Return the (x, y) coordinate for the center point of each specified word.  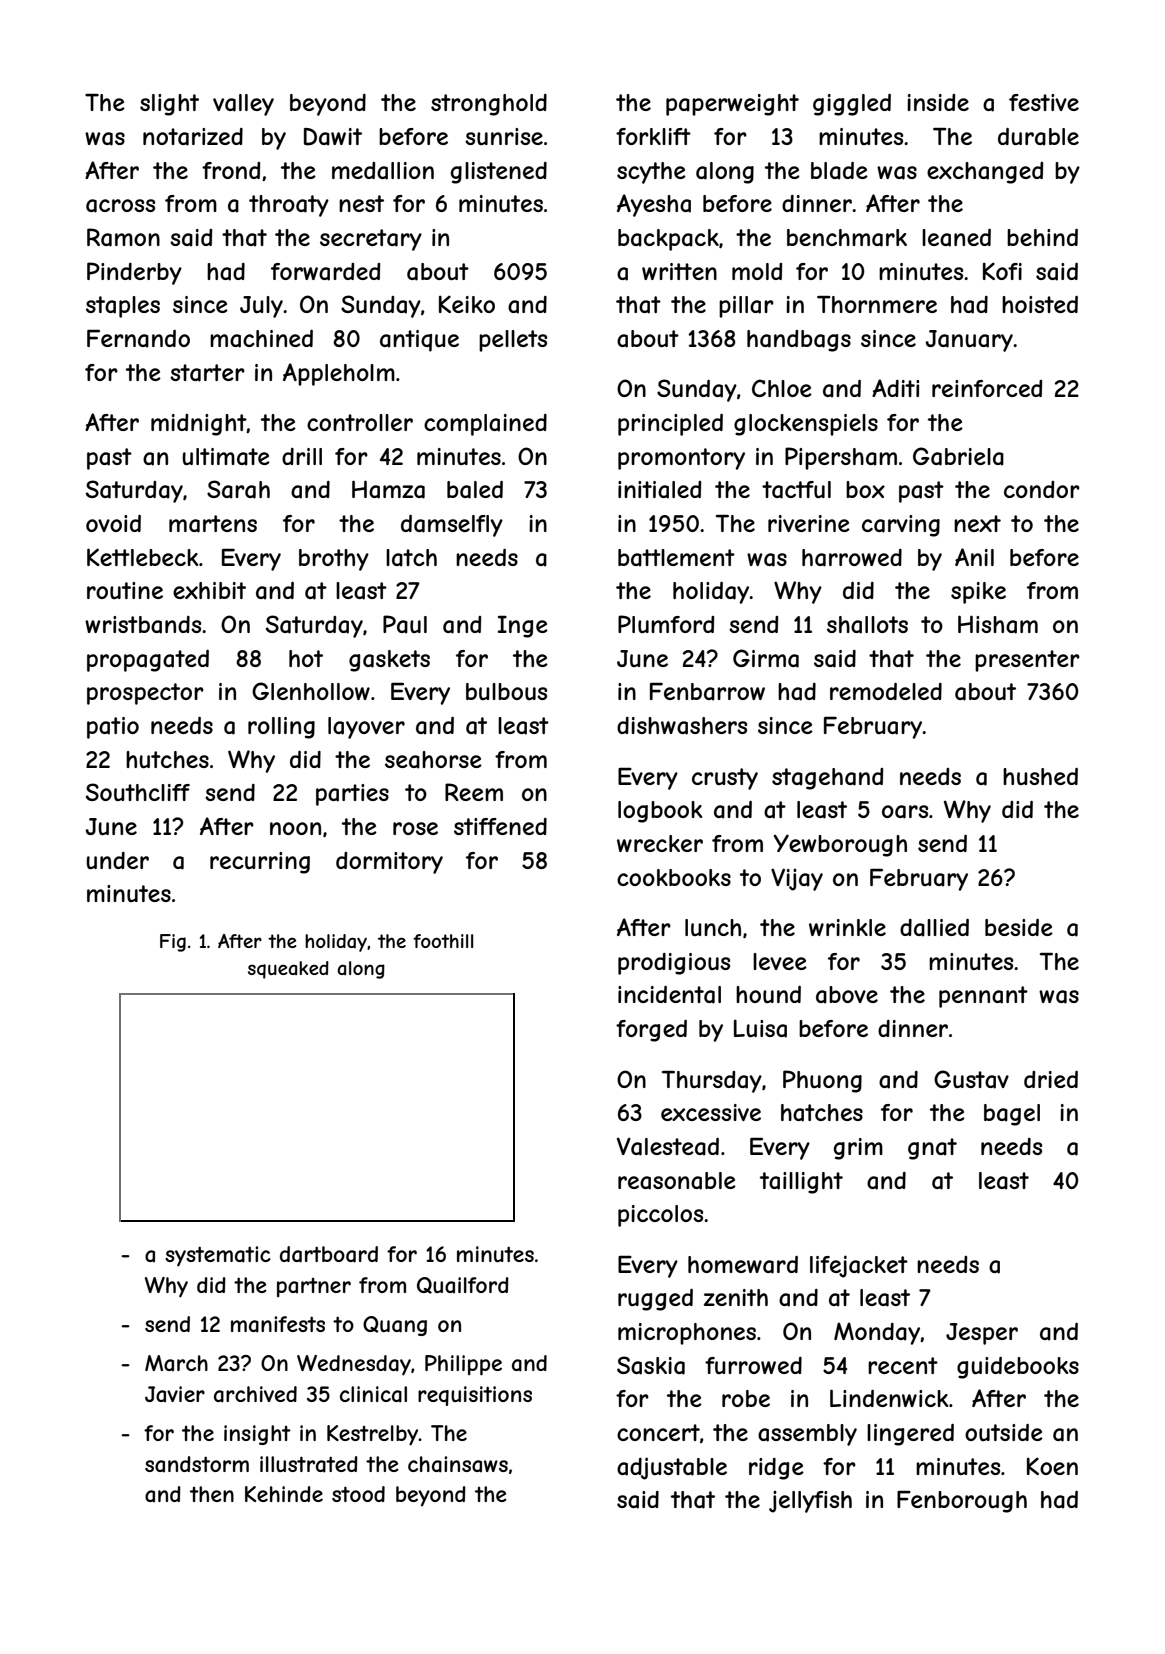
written (679, 271)
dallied (934, 928)
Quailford (463, 1285)
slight (169, 105)
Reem (474, 792)
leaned (956, 238)
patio (113, 728)
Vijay (797, 879)
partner (314, 1287)
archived (255, 1394)
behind (1042, 237)
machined (261, 339)
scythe (651, 173)
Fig (173, 943)
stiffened (500, 826)
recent (903, 1365)
